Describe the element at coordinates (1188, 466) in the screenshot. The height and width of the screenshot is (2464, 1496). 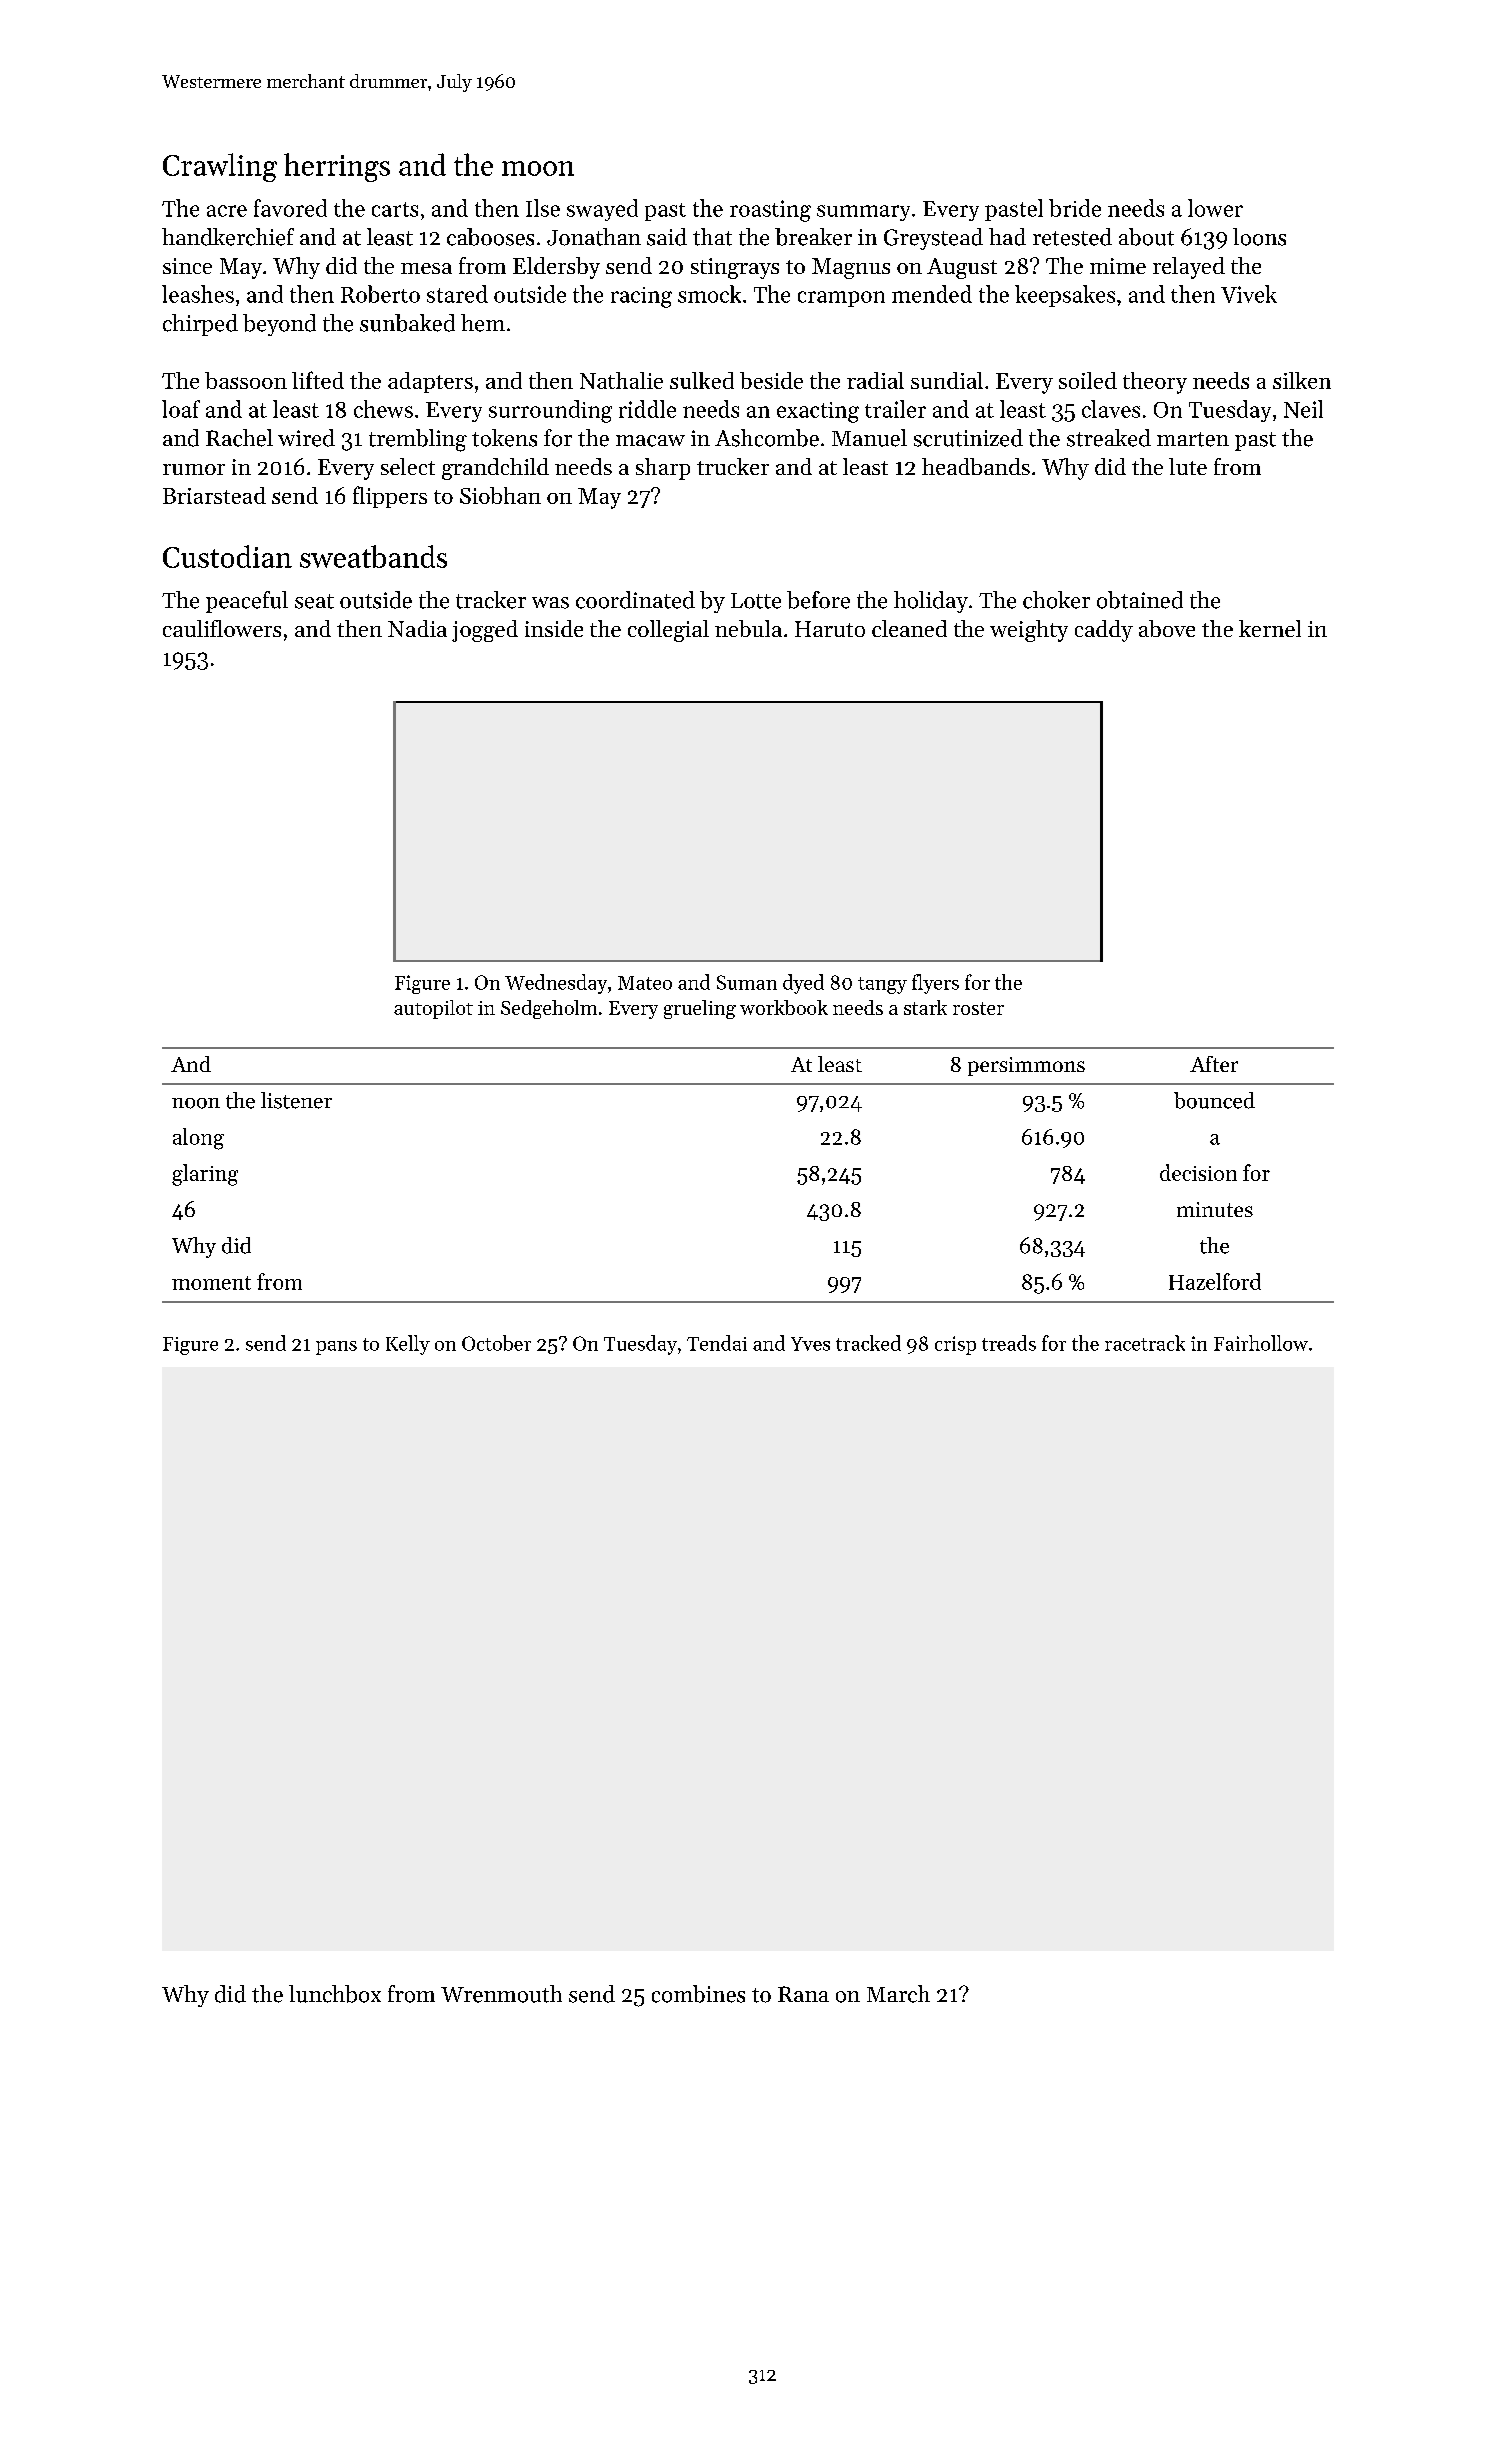
I see `lute` at that location.
